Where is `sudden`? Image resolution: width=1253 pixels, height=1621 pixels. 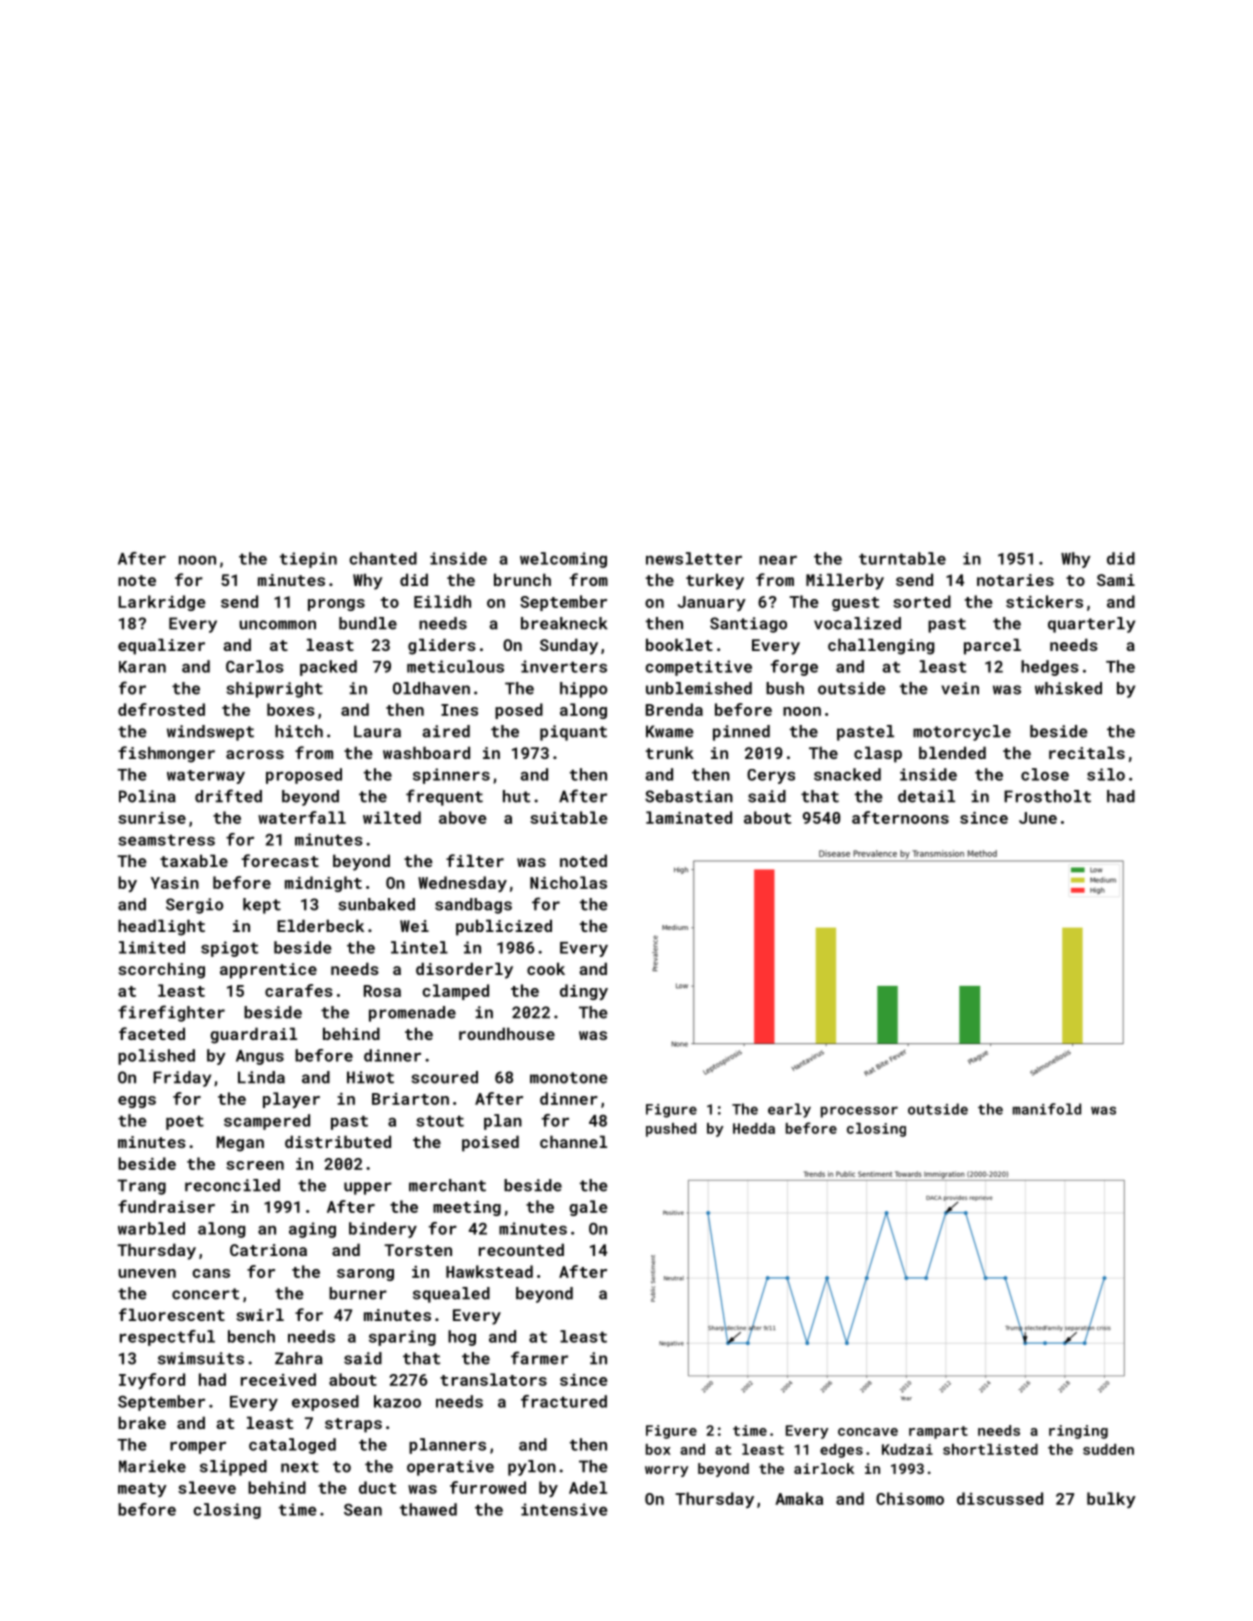 sudden is located at coordinates (1108, 1449).
